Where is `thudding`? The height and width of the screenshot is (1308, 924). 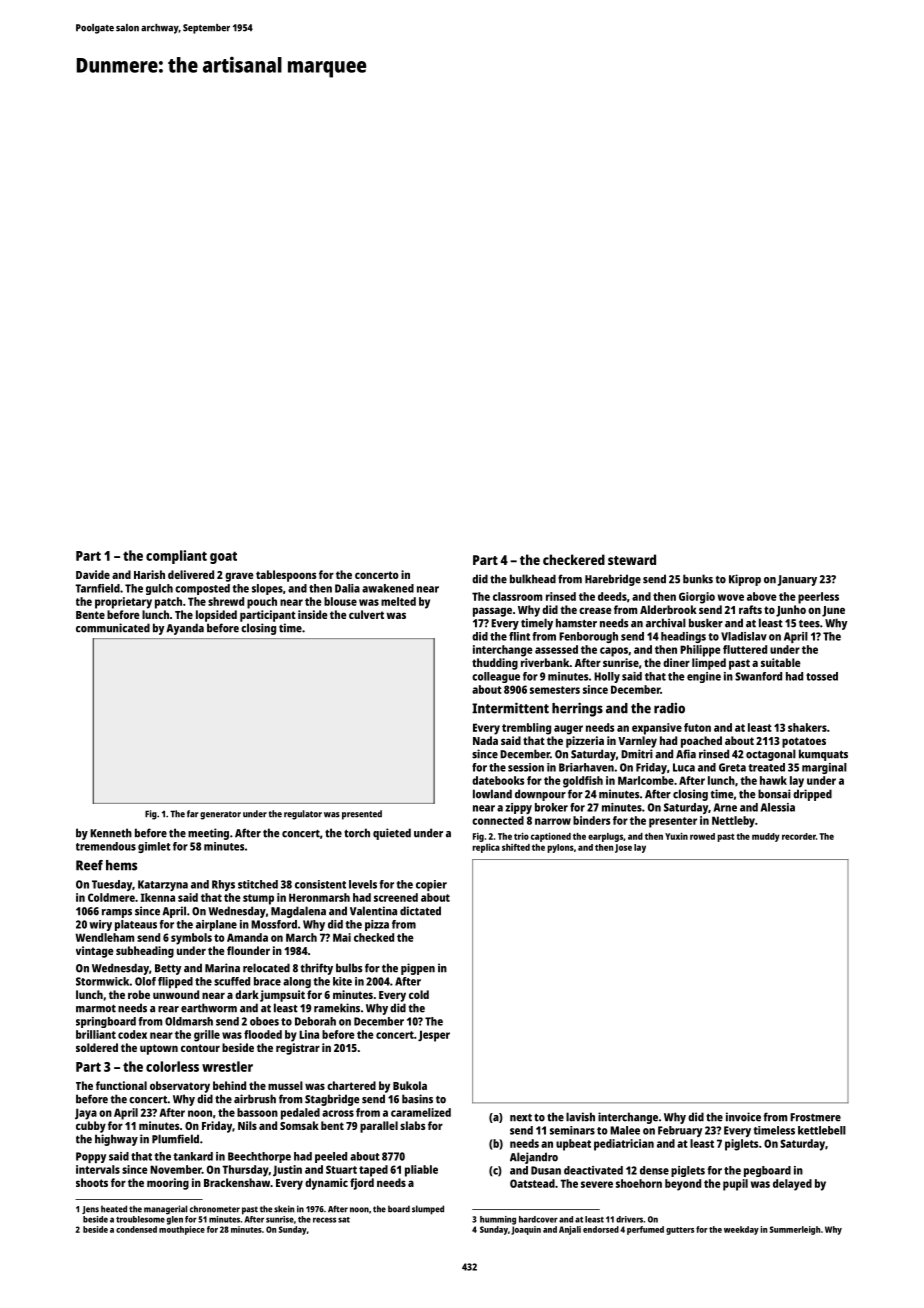 thudding is located at coordinates (495, 664).
